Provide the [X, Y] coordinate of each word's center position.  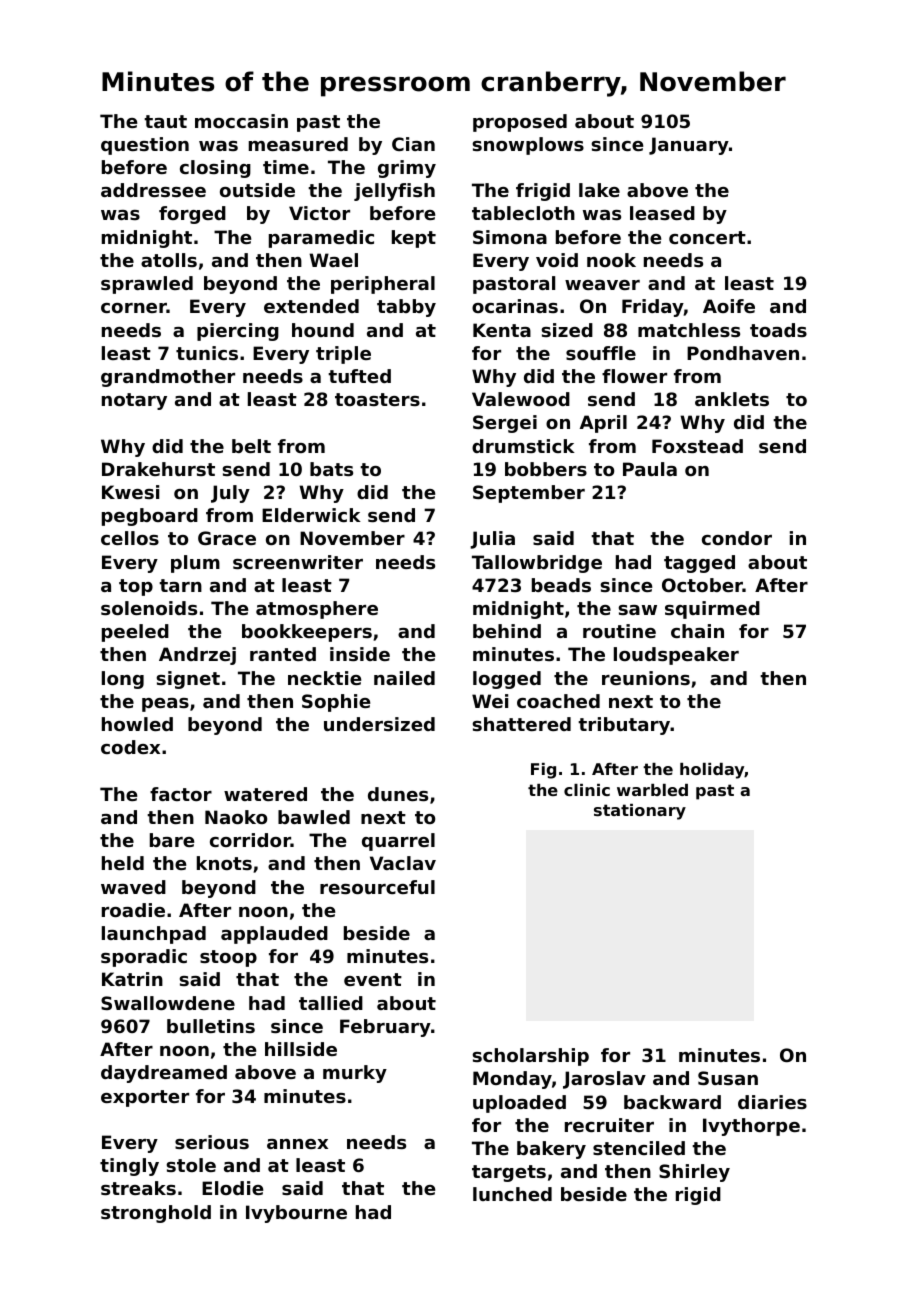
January [689, 146]
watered [265, 794]
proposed [520, 123]
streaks [138, 1188]
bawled [314, 817]
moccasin [241, 121]
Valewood [521, 399]
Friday [653, 308]
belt [251, 446]
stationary [640, 812]
